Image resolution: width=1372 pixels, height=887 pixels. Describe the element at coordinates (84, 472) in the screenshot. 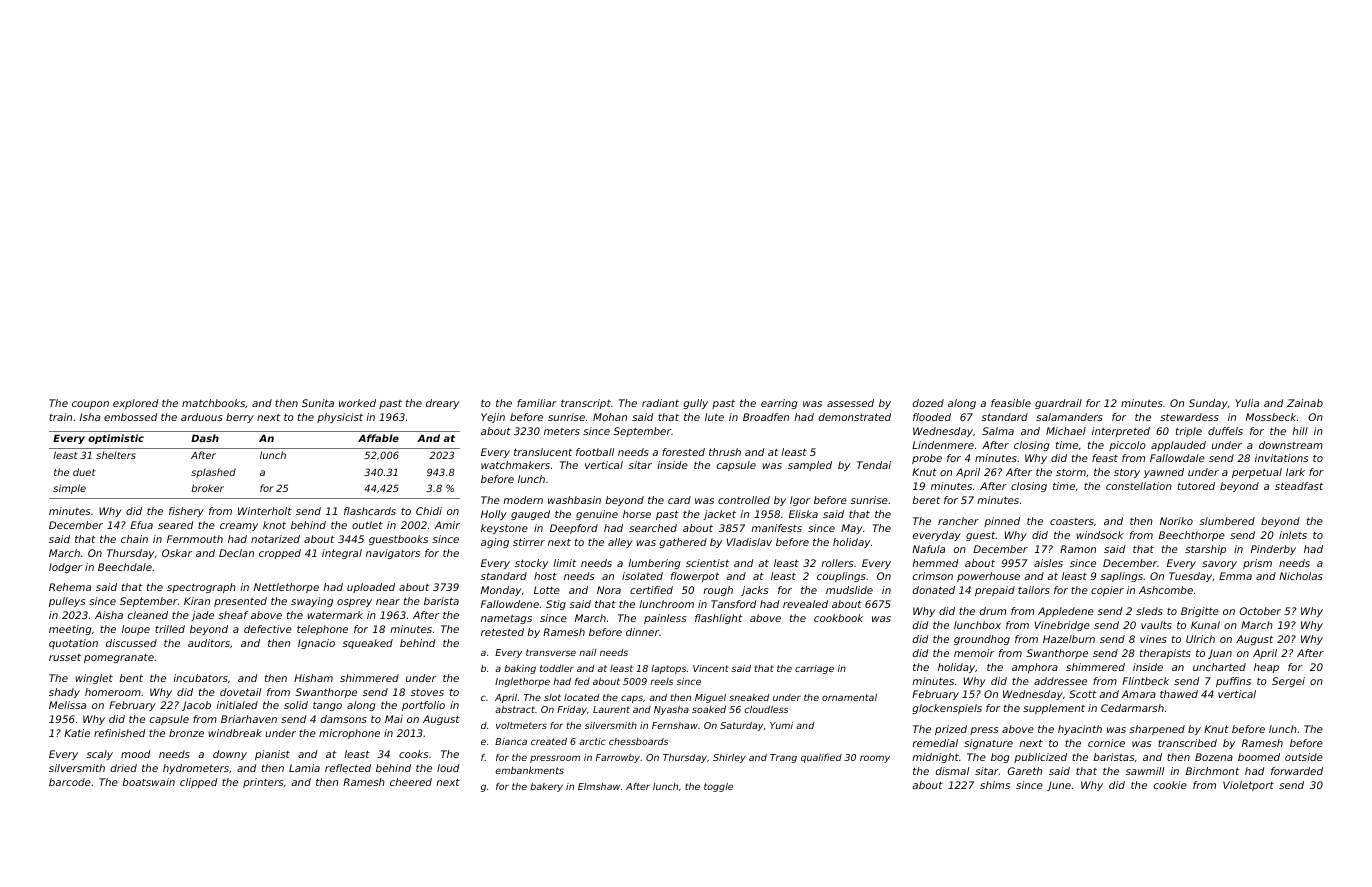

I see `duet` at that location.
